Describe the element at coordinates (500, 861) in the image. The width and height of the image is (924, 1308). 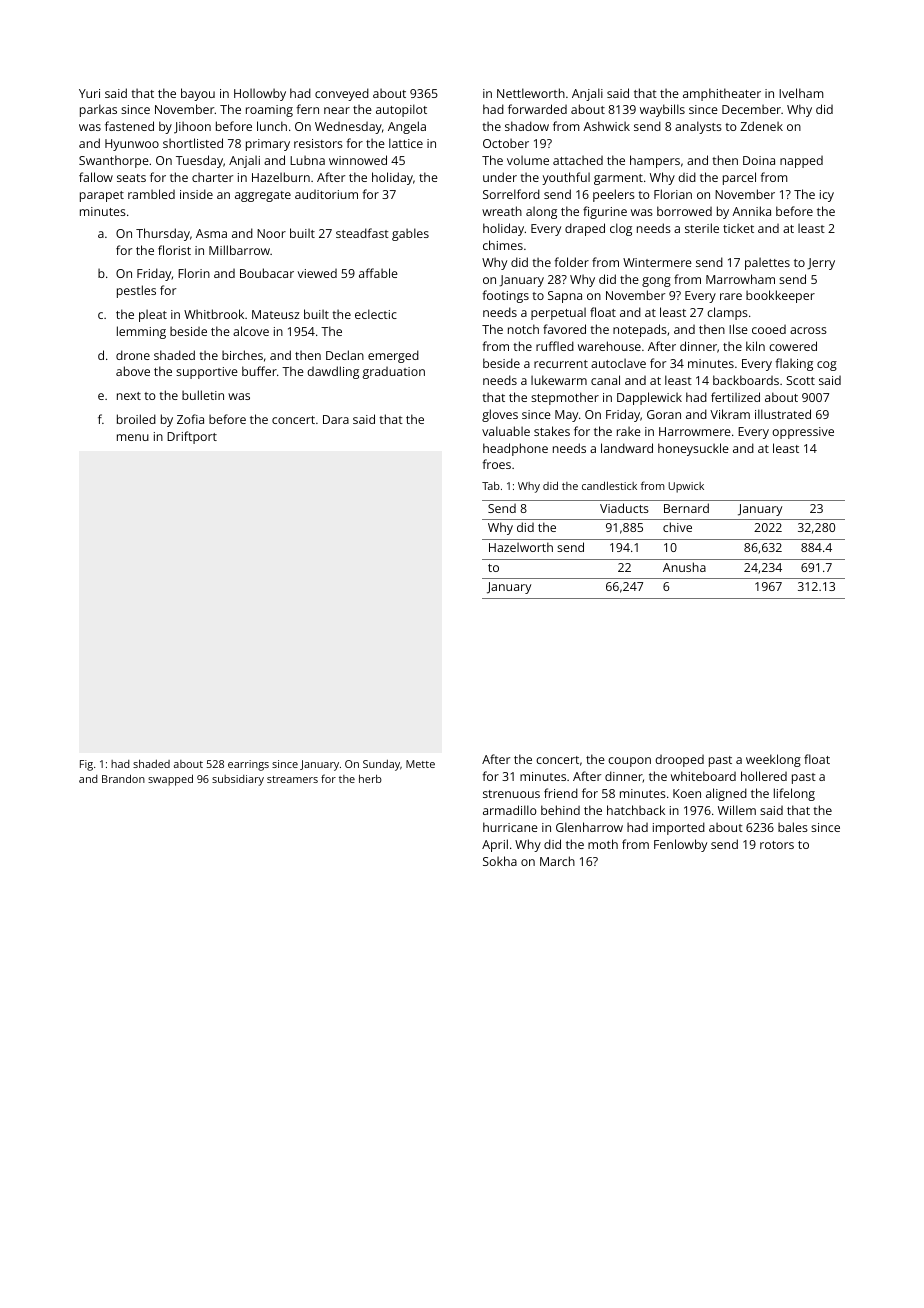
I see `Sokha` at that location.
